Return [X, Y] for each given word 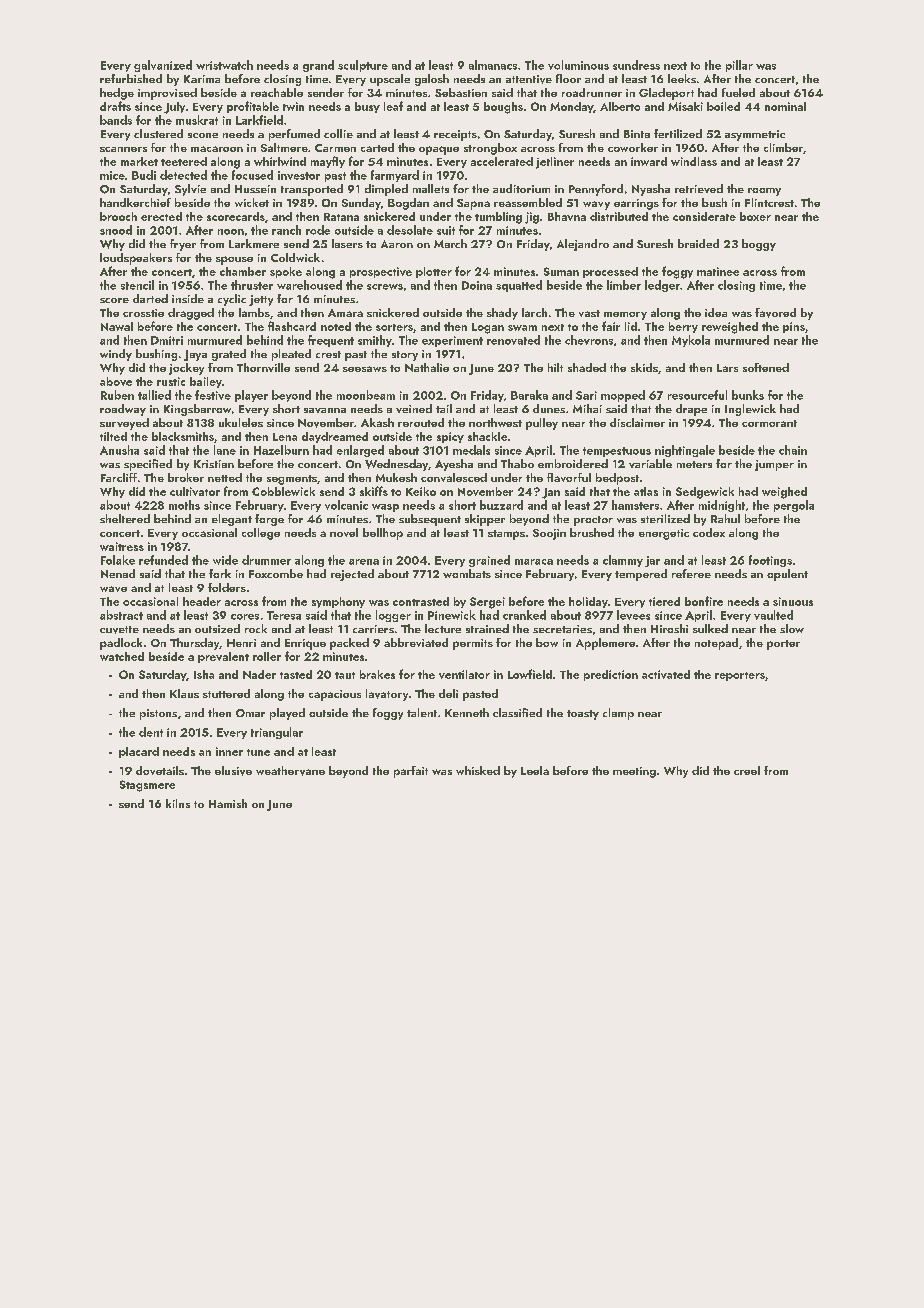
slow [792, 628]
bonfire [704, 601]
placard [139, 752]
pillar [739, 66]
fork [220, 573]
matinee [718, 271]
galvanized [163, 66]
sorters [394, 327]
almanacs [493, 65]
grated [229, 355]
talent [422, 712]
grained [489, 561]
